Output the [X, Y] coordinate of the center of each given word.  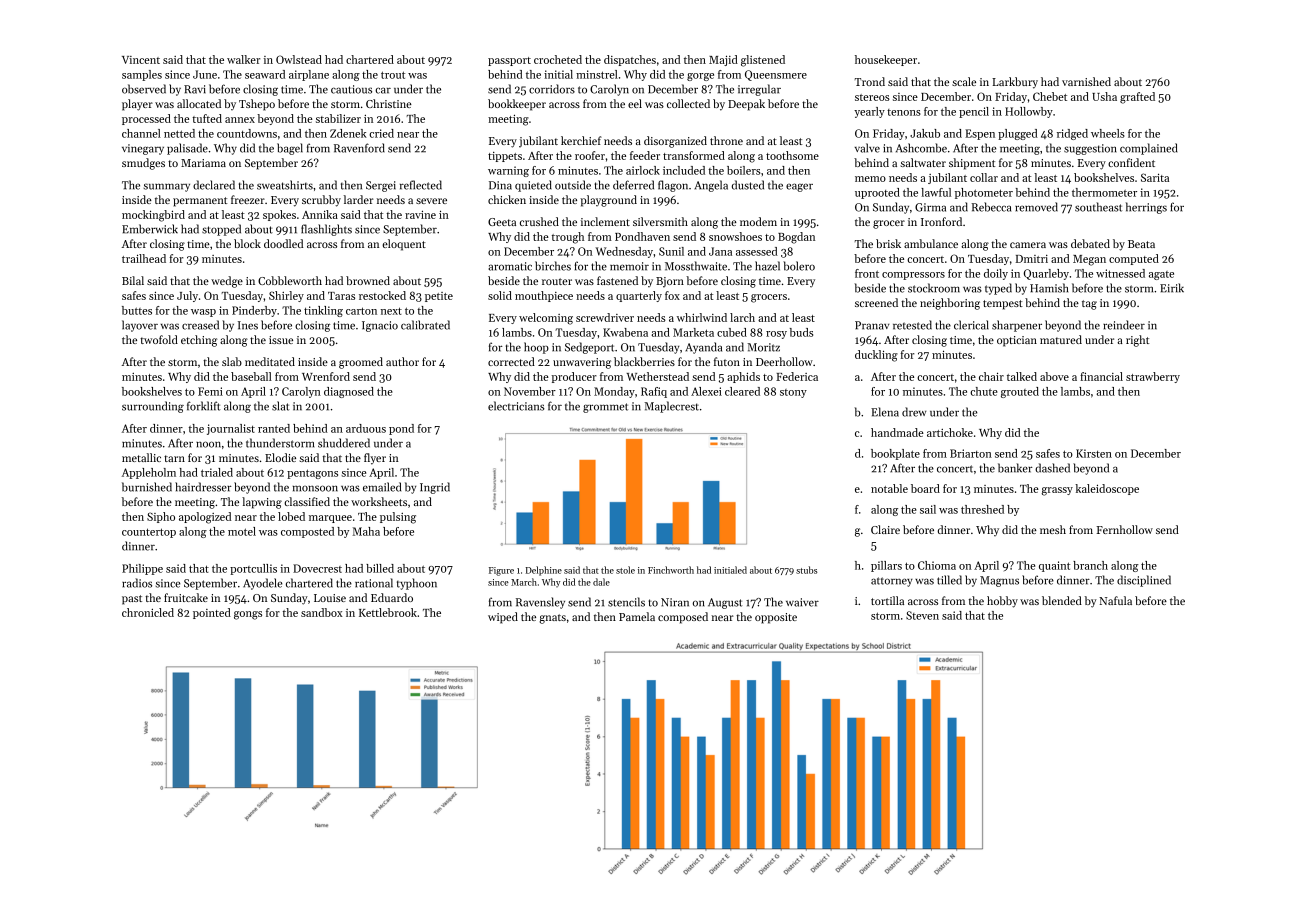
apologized [205, 518]
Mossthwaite [696, 266]
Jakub [925, 133]
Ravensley [540, 603]
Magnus [999, 581]
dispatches [630, 60]
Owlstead [299, 59]
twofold [159, 339]
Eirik [1172, 288]
